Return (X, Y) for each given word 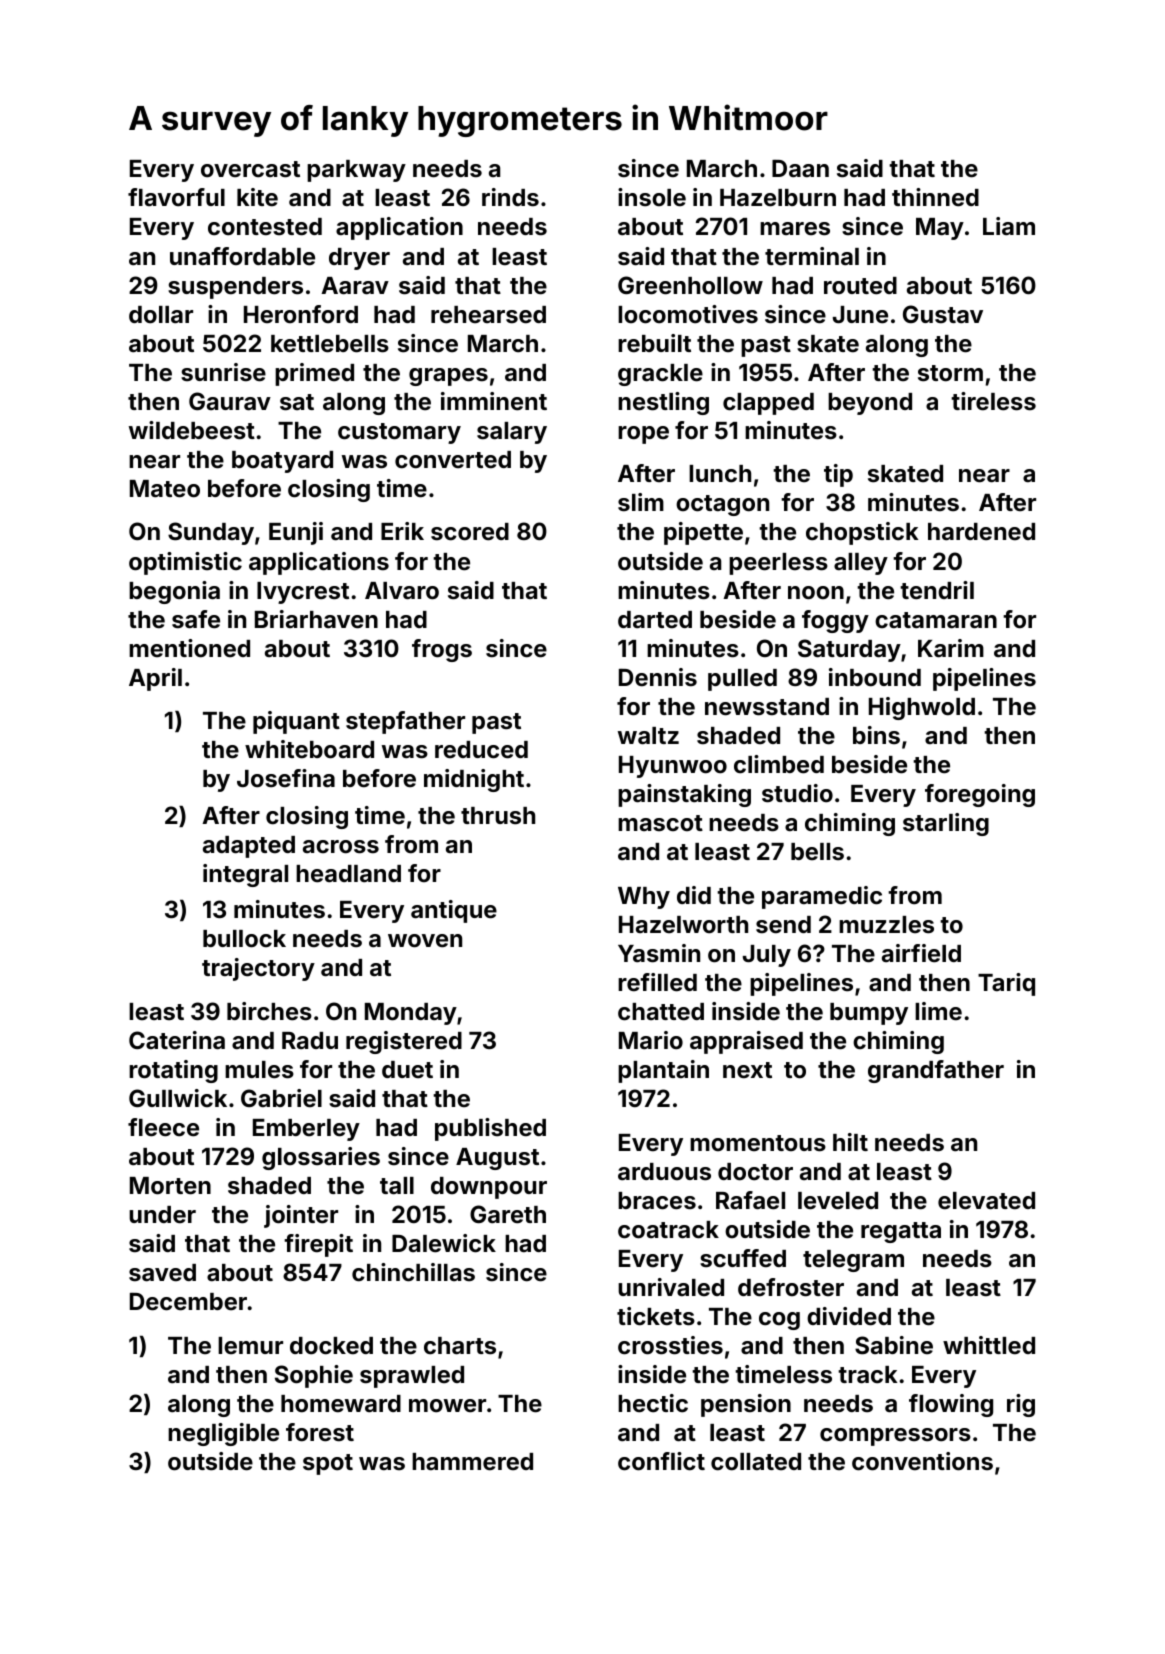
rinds (510, 197)
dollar (161, 315)
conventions (922, 1461)
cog (779, 1321)
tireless (993, 401)
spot (328, 1464)
